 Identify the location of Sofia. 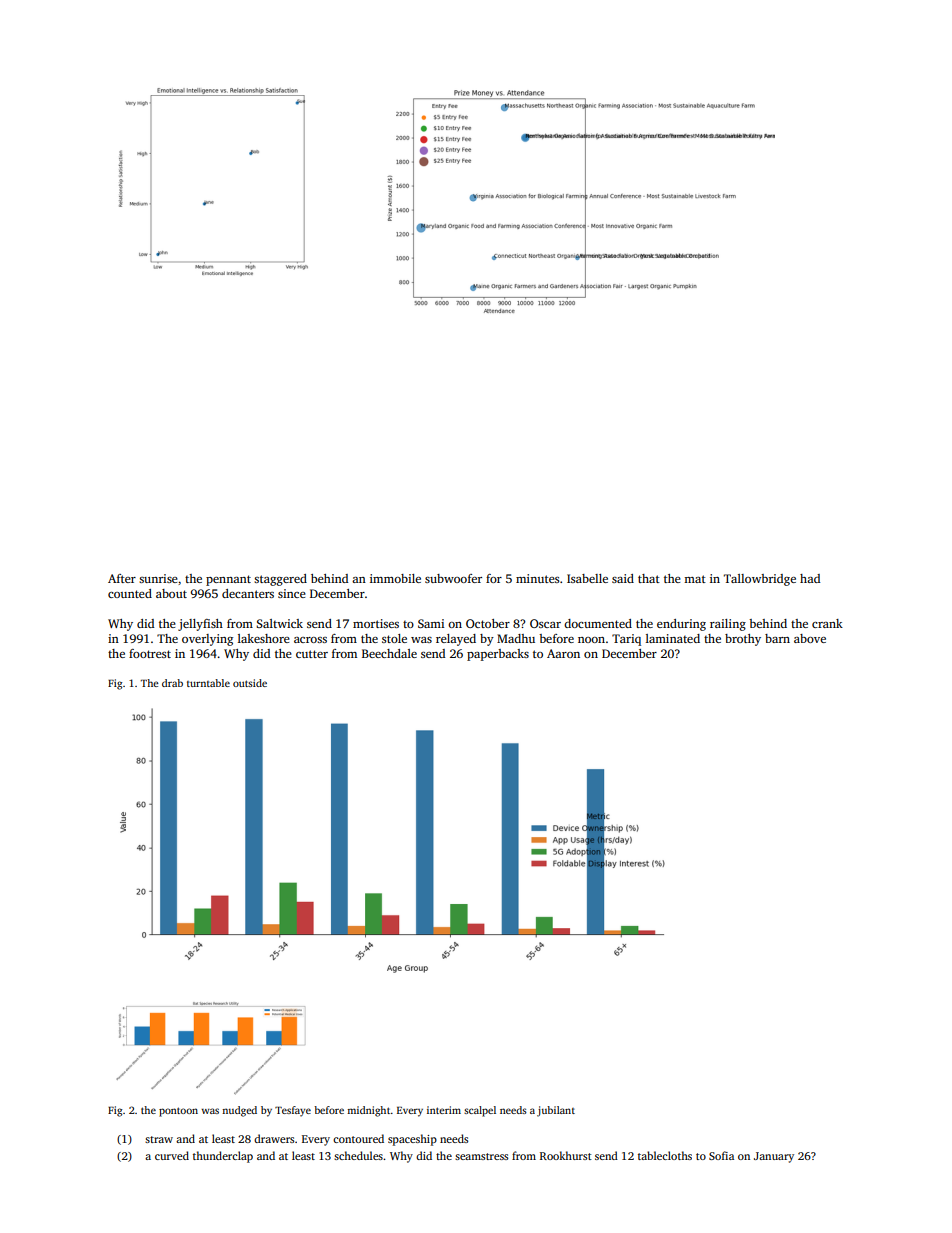
(721, 1155).
